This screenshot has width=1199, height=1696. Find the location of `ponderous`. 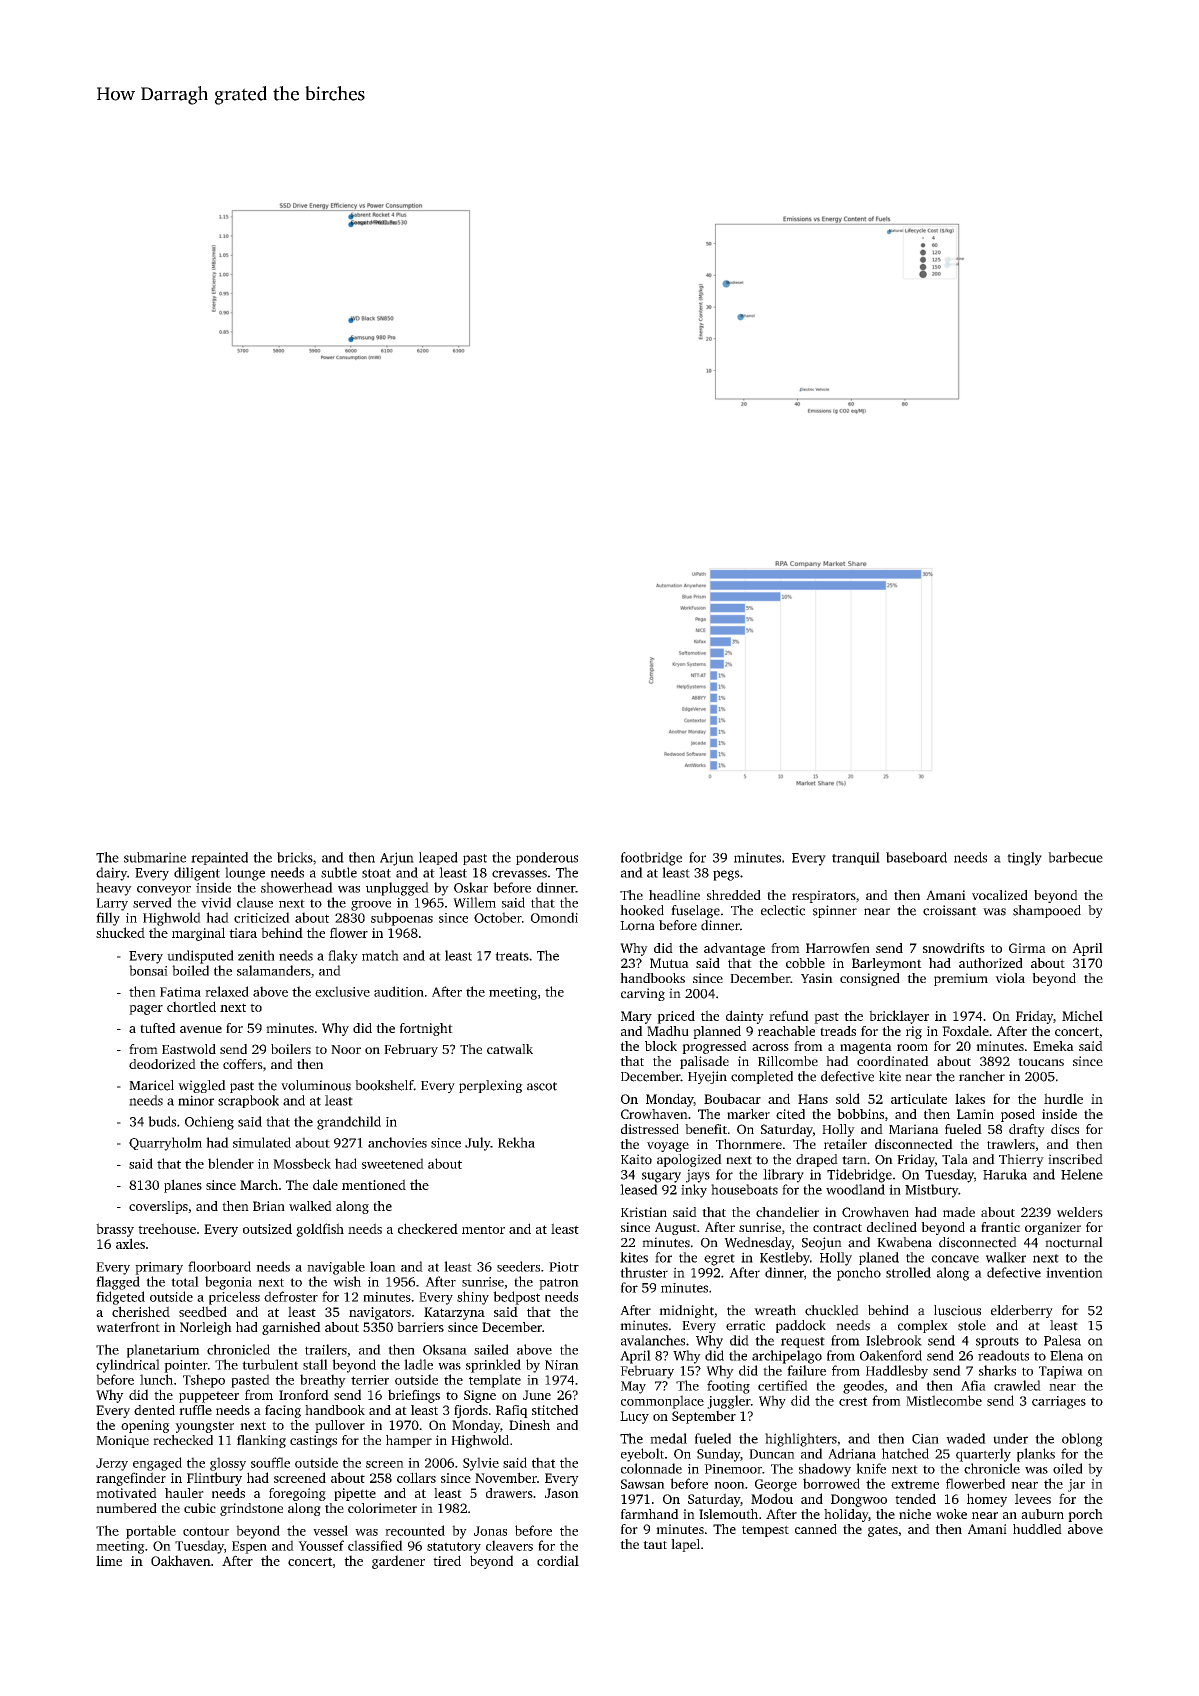

ponderous is located at coordinates (547, 858).
